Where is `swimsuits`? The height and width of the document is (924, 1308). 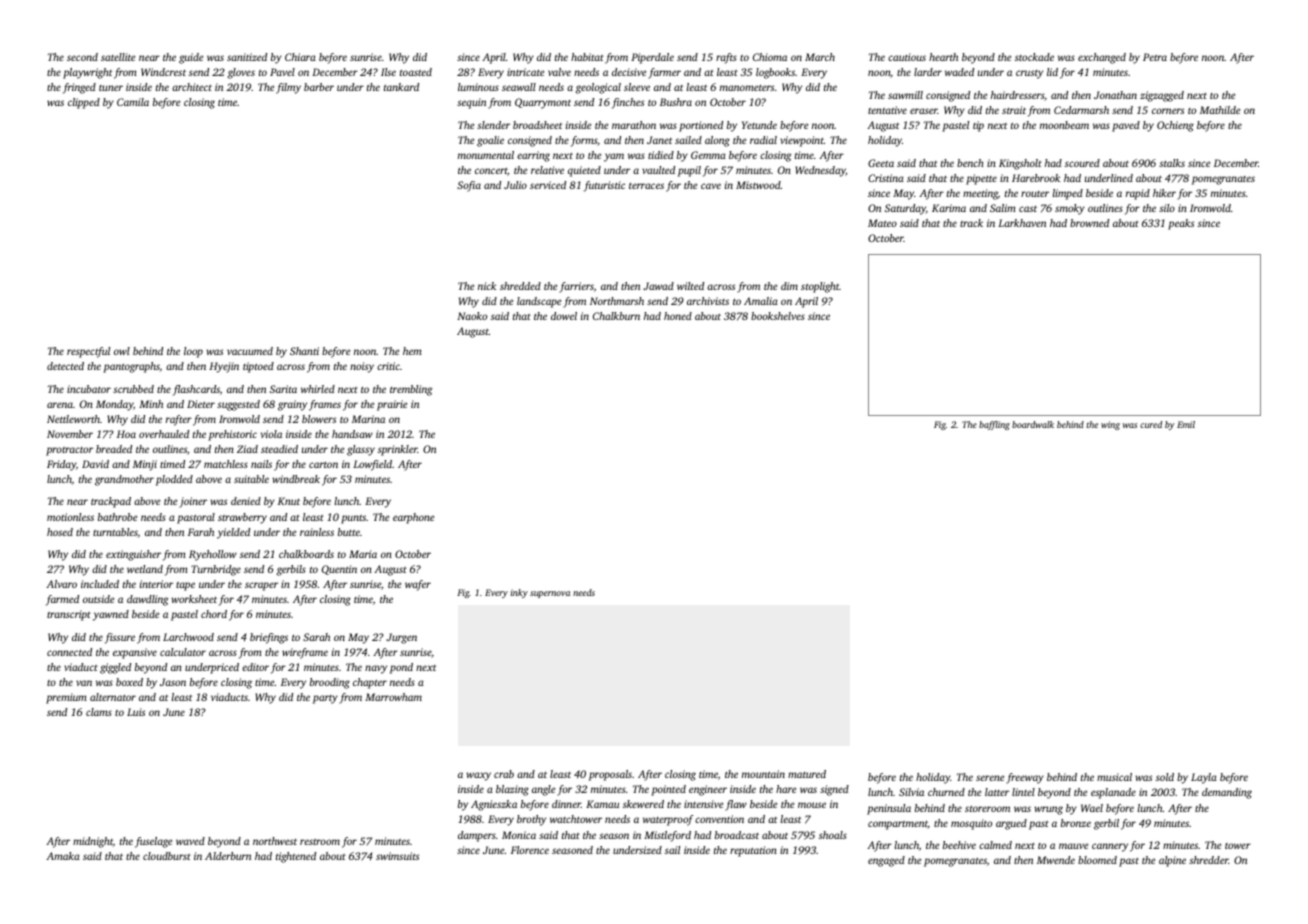
swimsuits is located at coordinates (397, 856).
